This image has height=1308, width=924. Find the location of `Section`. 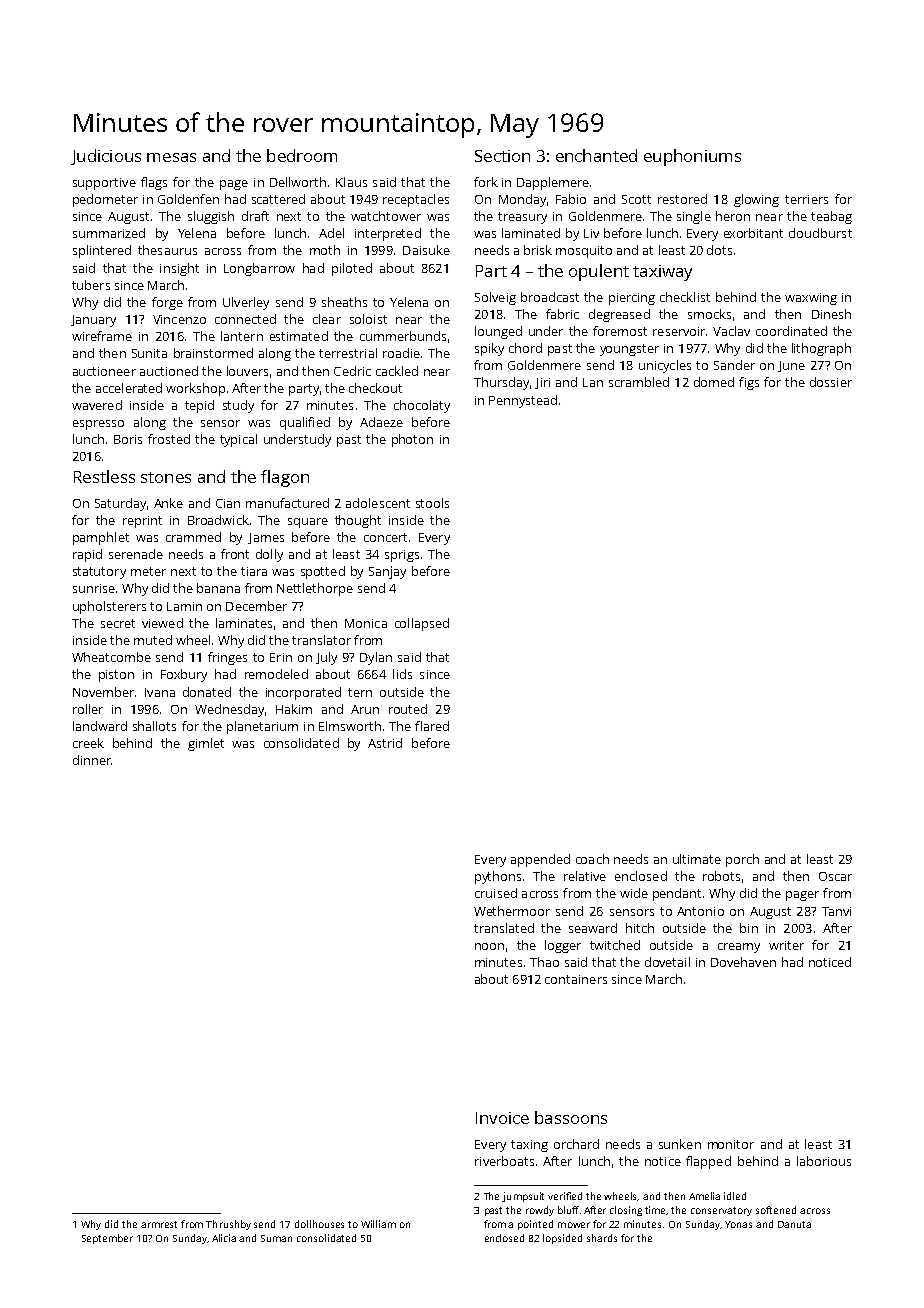

Section is located at coordinates (502, 156).
